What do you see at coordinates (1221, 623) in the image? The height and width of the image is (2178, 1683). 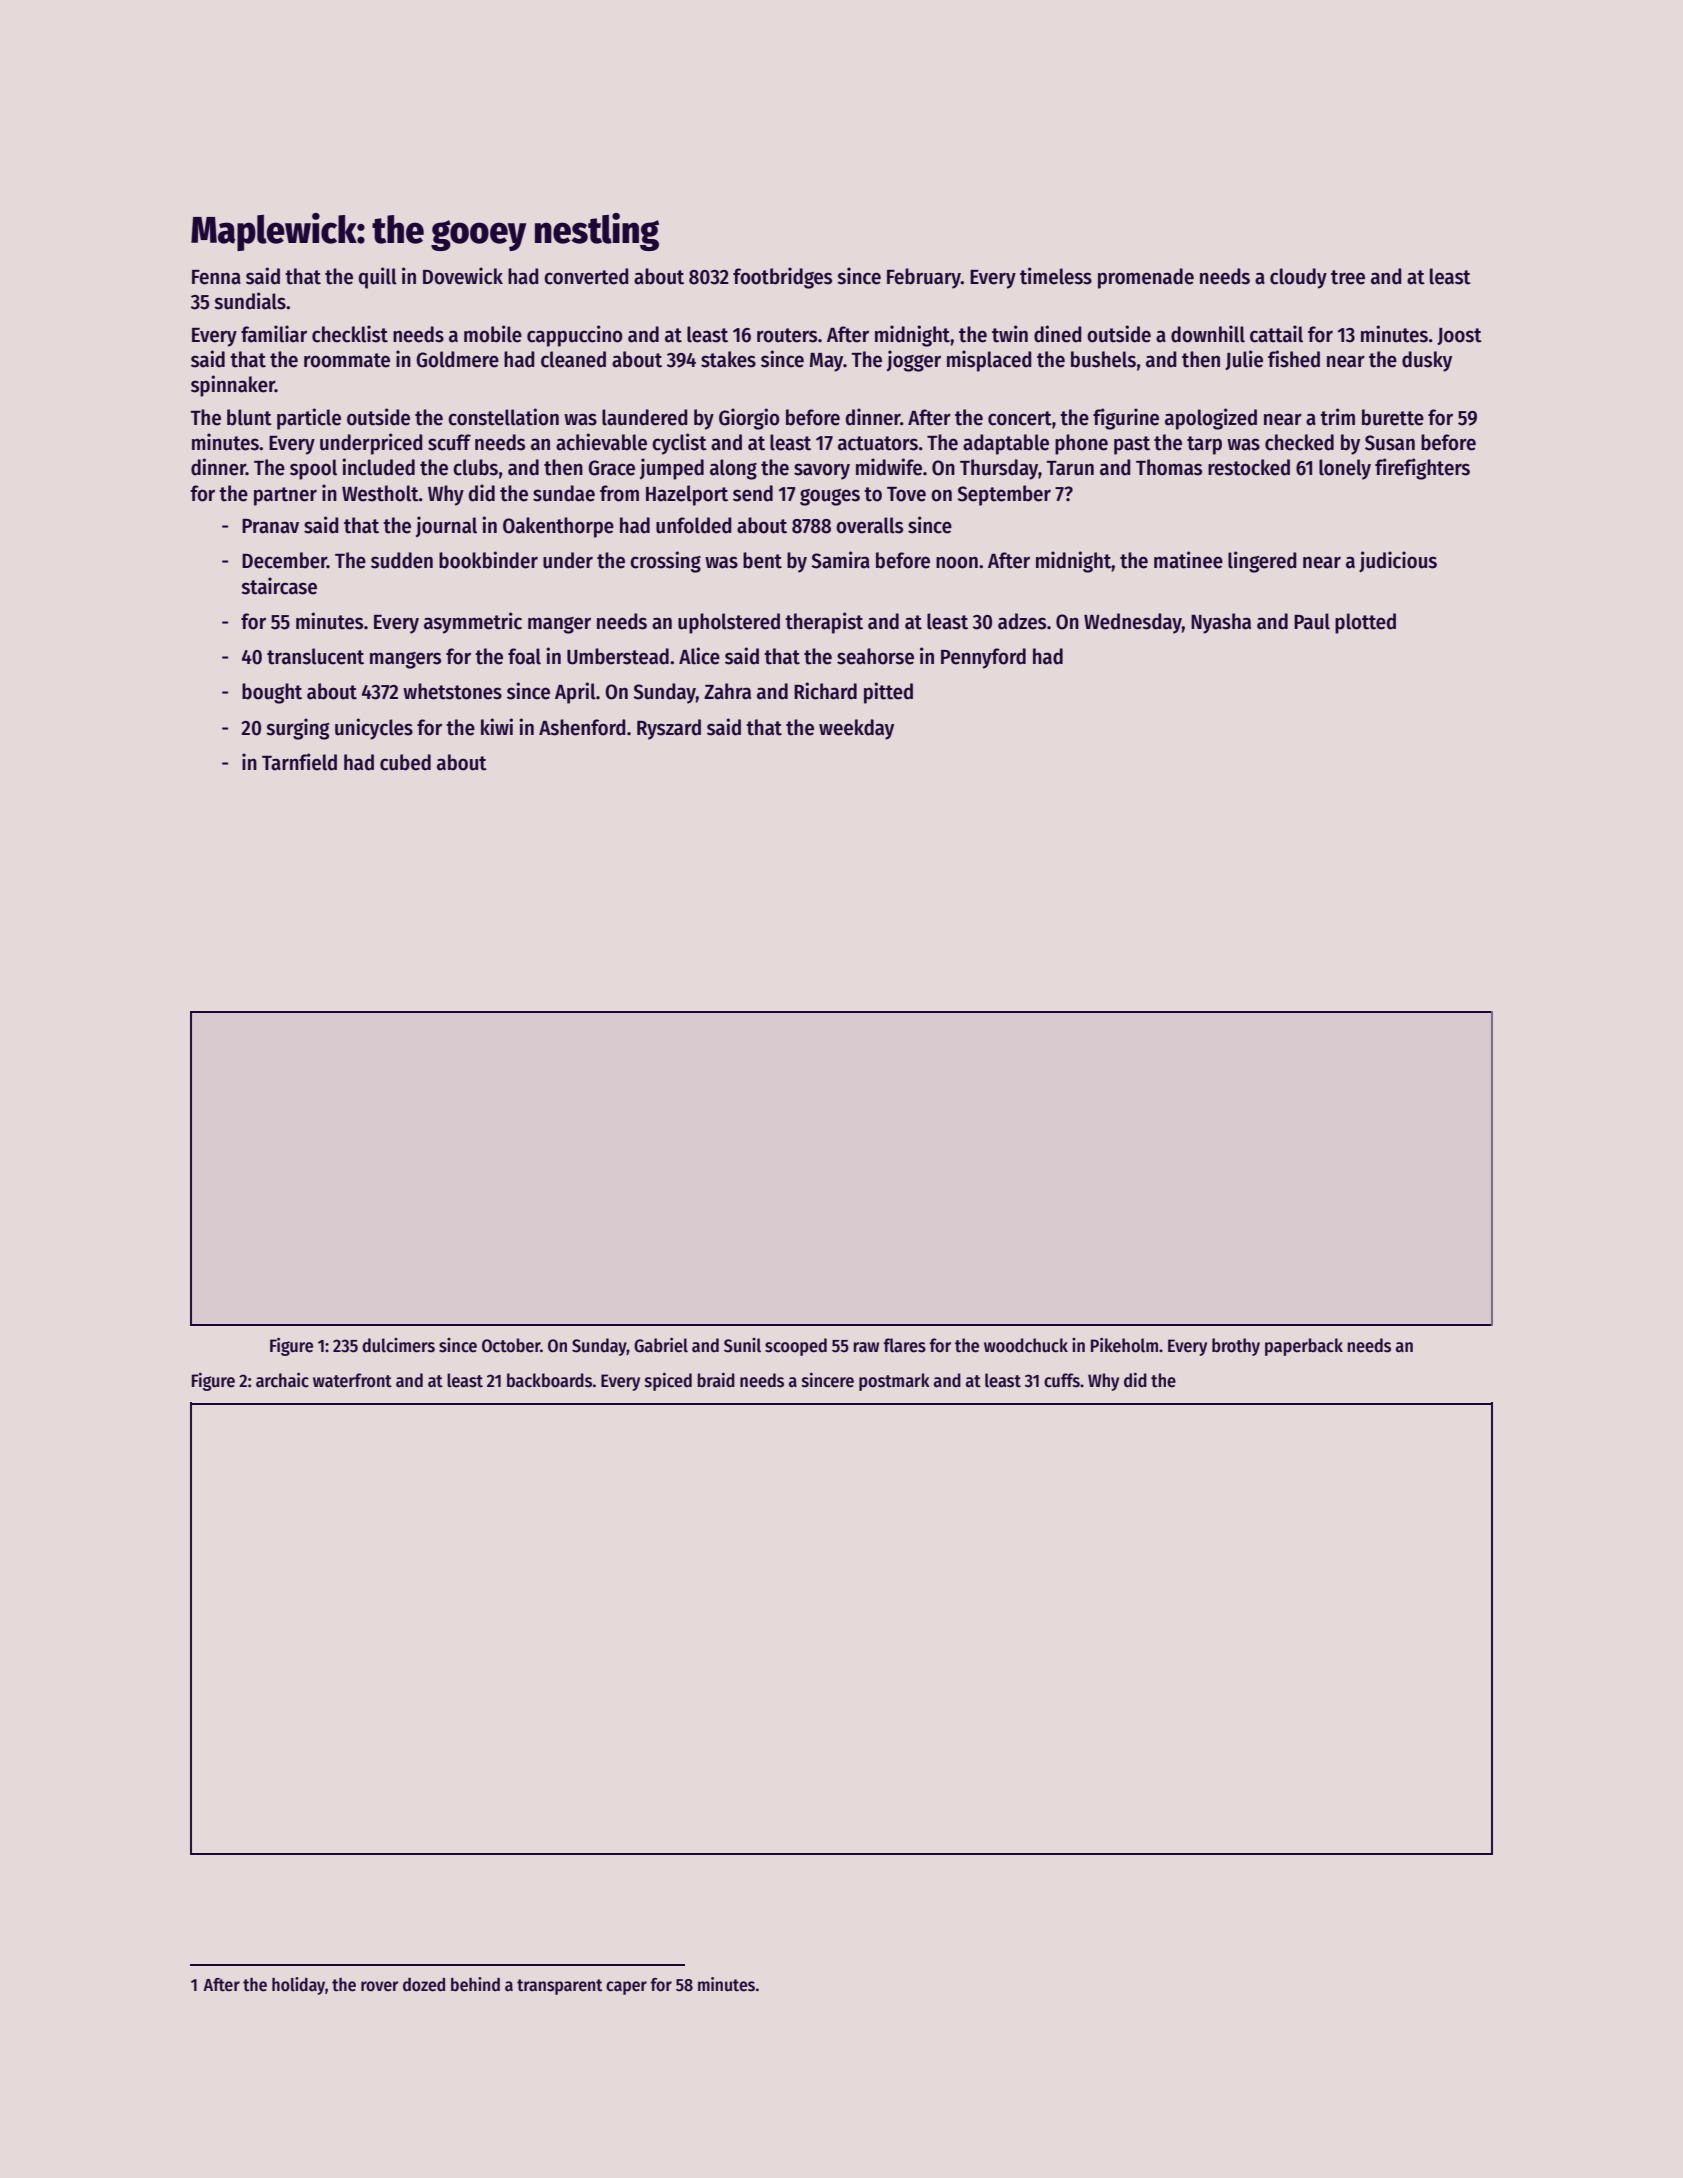 I see `Nyasha` at bounding box center [1221, 623].
